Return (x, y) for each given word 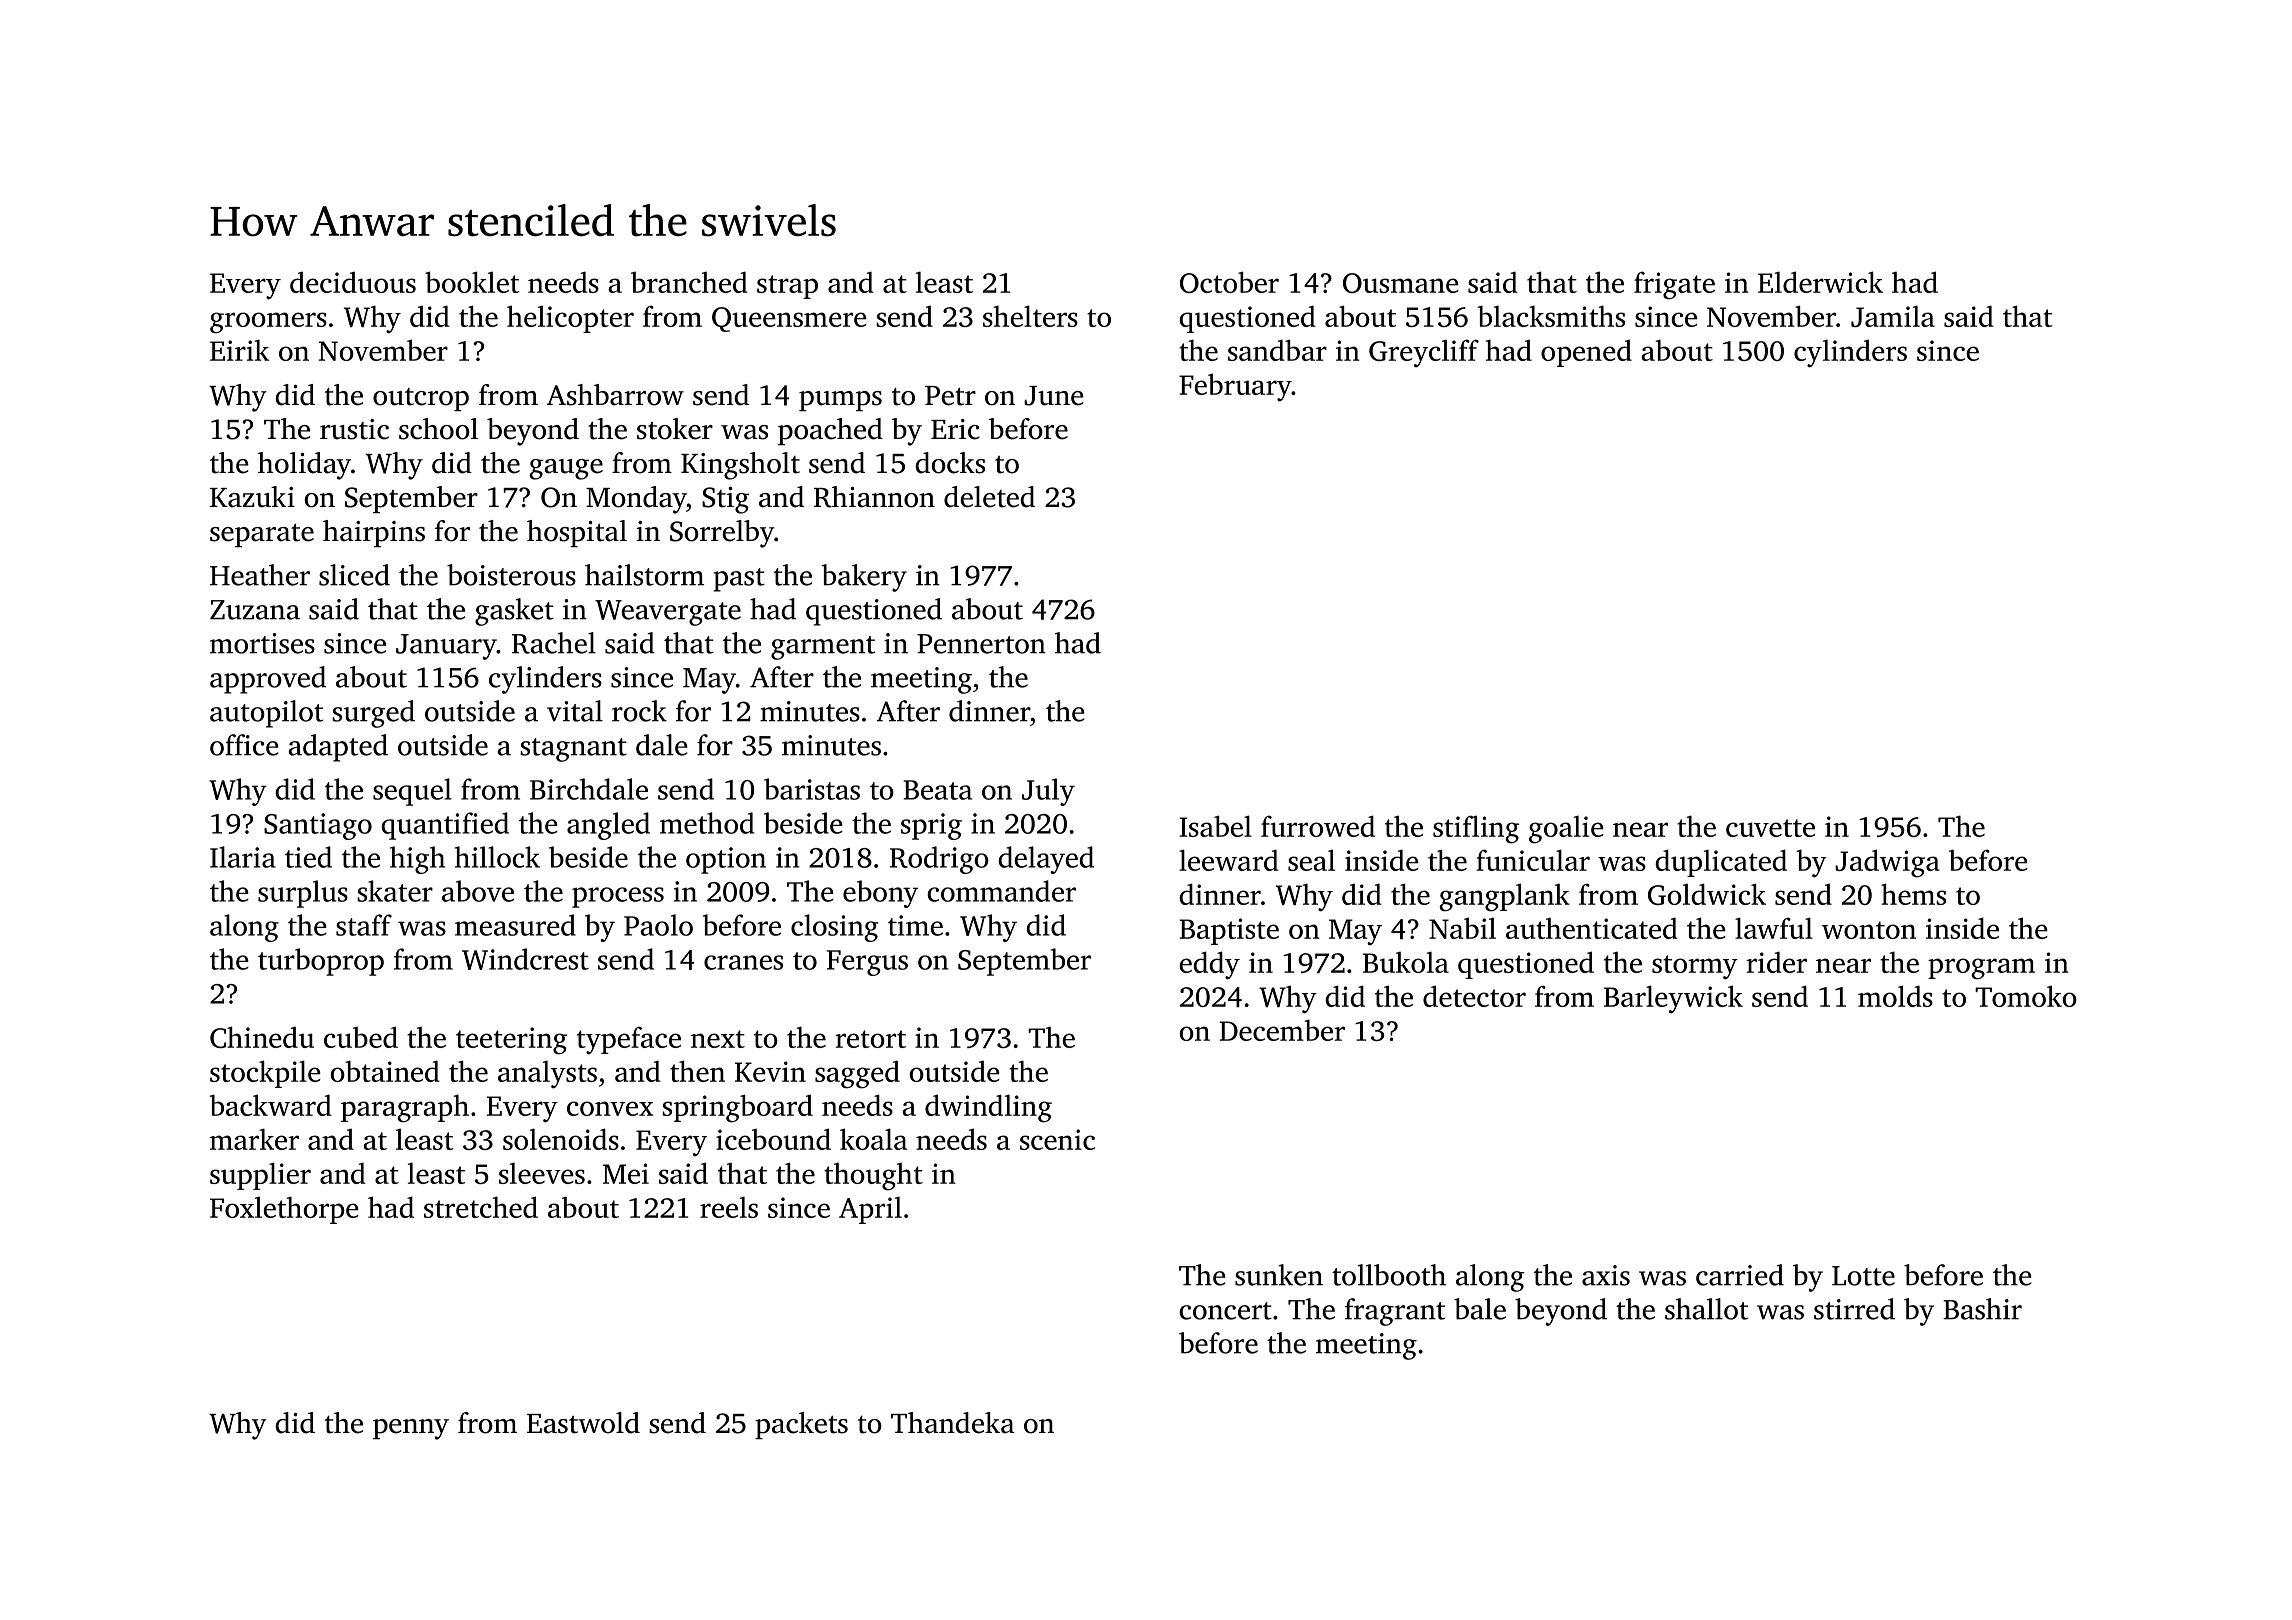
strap (787, 287)
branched (689, 282)
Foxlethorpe (284, 1210)
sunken (1279, 1275)
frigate (1674, 285)
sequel (412, 792)
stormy (1695, 967)
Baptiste (1229, 931)
